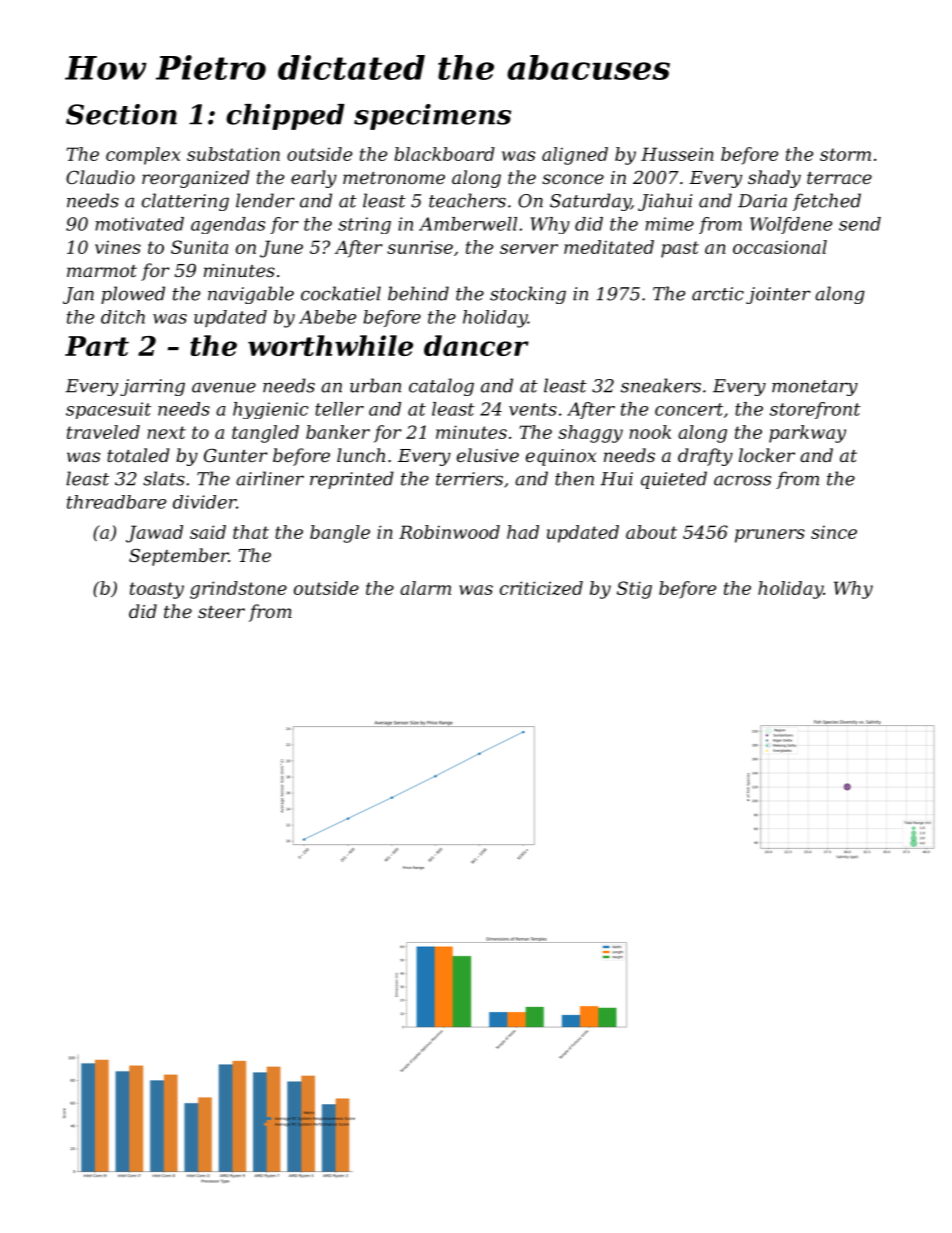 This document has width=952, height=1233. I want to click on shady, so click(774, 179).
